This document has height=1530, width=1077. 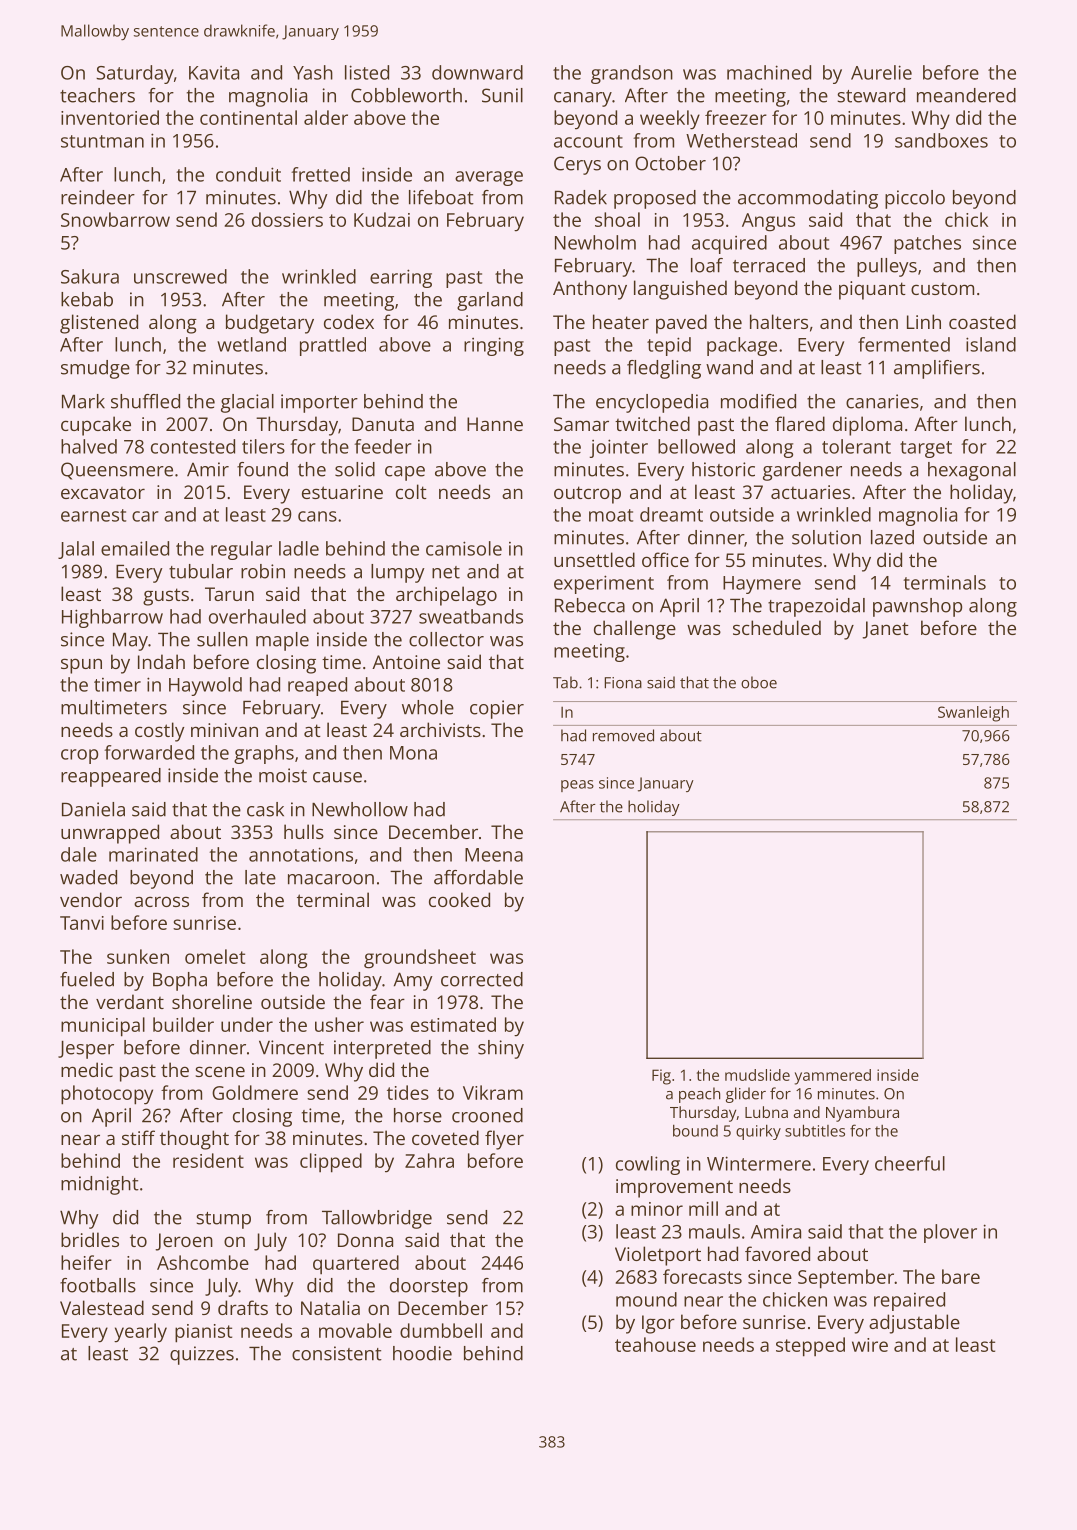 What do you see at coordinates (406, 95) in the document?
I see `Cobbleworth` at bounding box center [406, 95].
